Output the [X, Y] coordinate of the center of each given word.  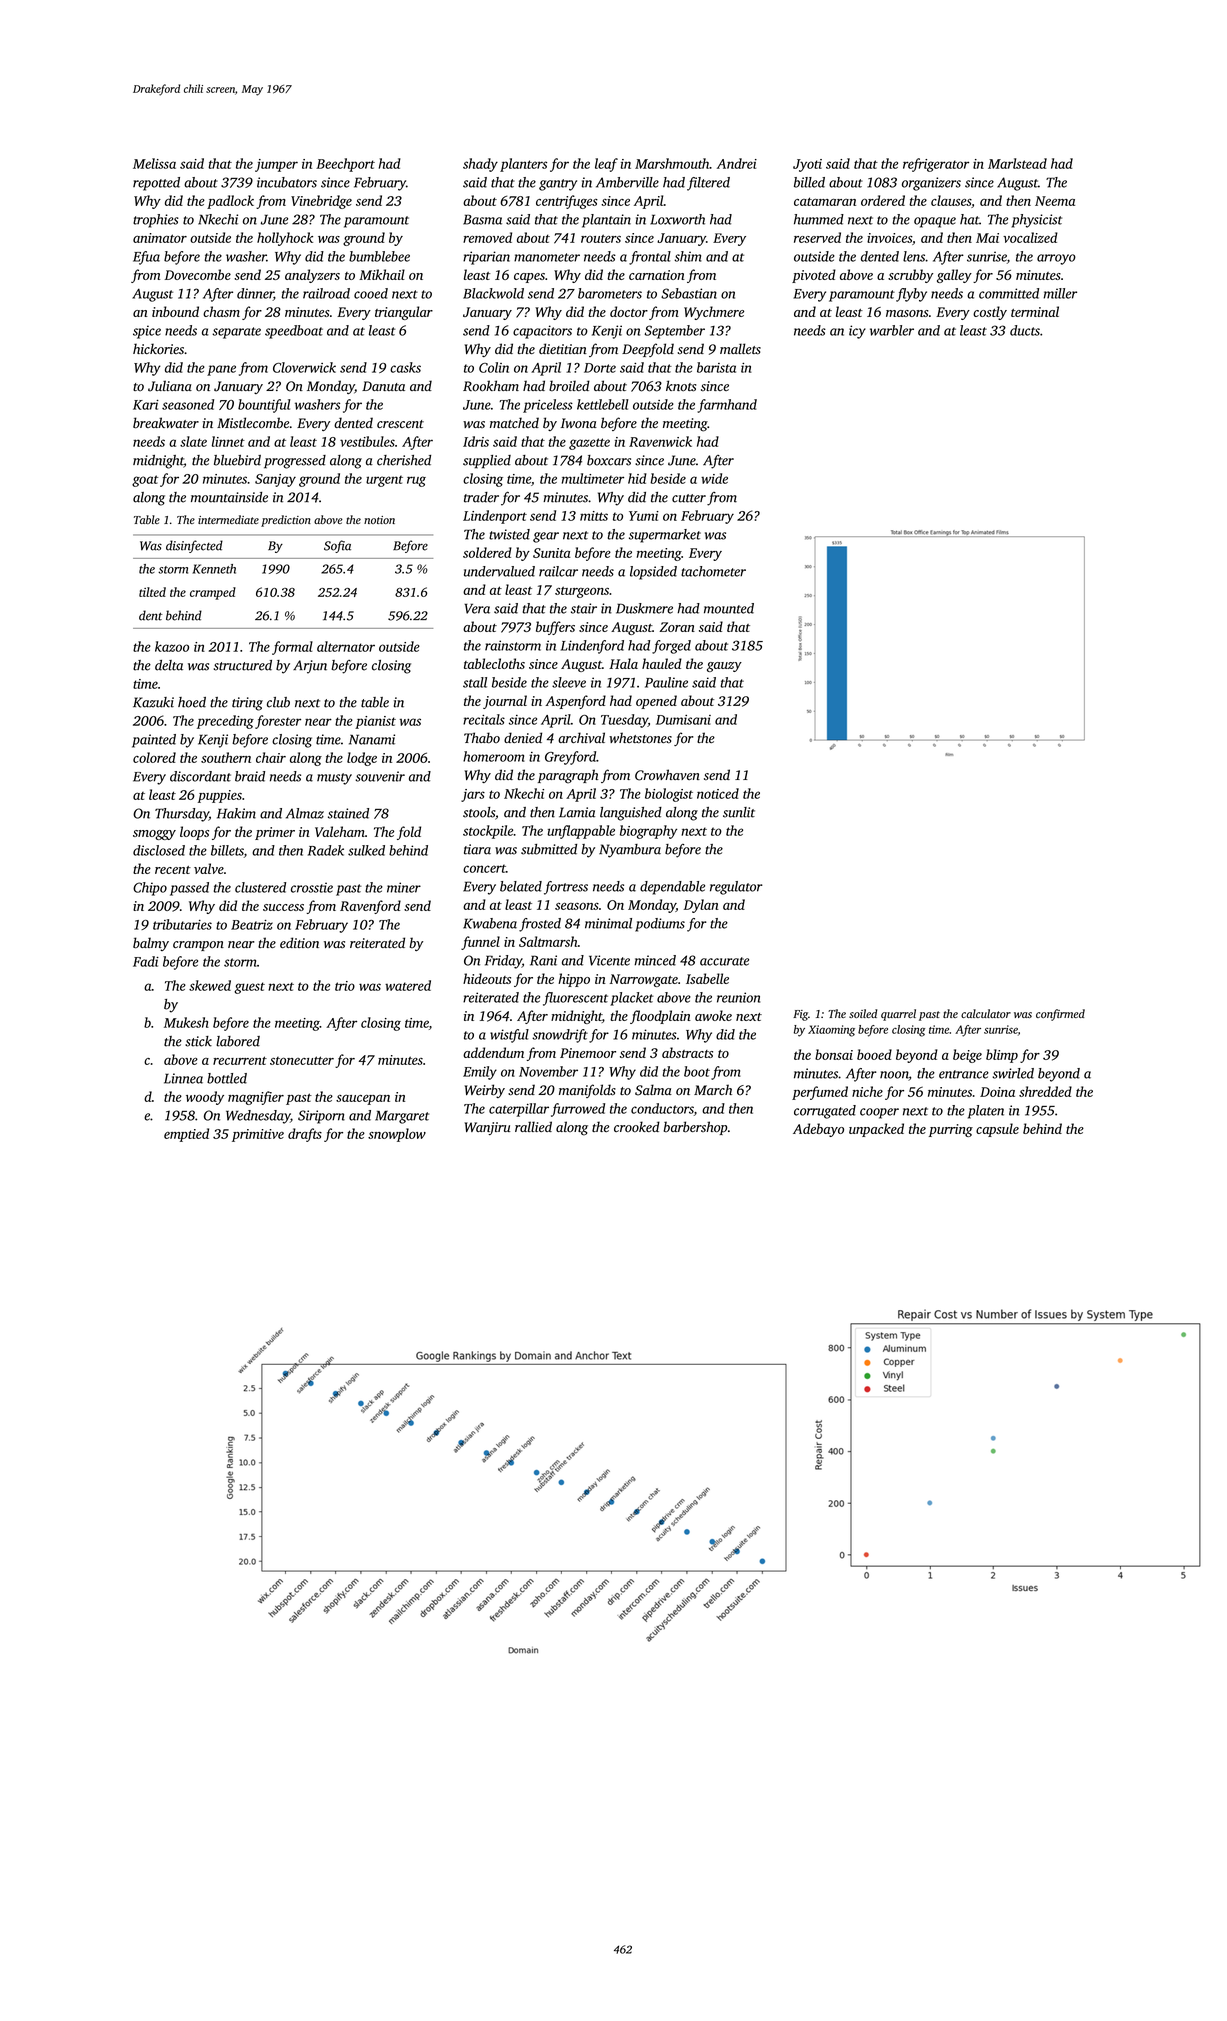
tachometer [713, 571]
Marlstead [1017, 163]
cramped [213, 593]
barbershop [695, 1128]
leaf [606, 165]
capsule [997, 1130]
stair [584, 608]
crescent [400, 424]
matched [514, 422]
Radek [326, 850]
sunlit [739, 812]
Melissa [154, 163]
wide [714, 478]
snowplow [397, 1135]
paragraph [568, 776]
